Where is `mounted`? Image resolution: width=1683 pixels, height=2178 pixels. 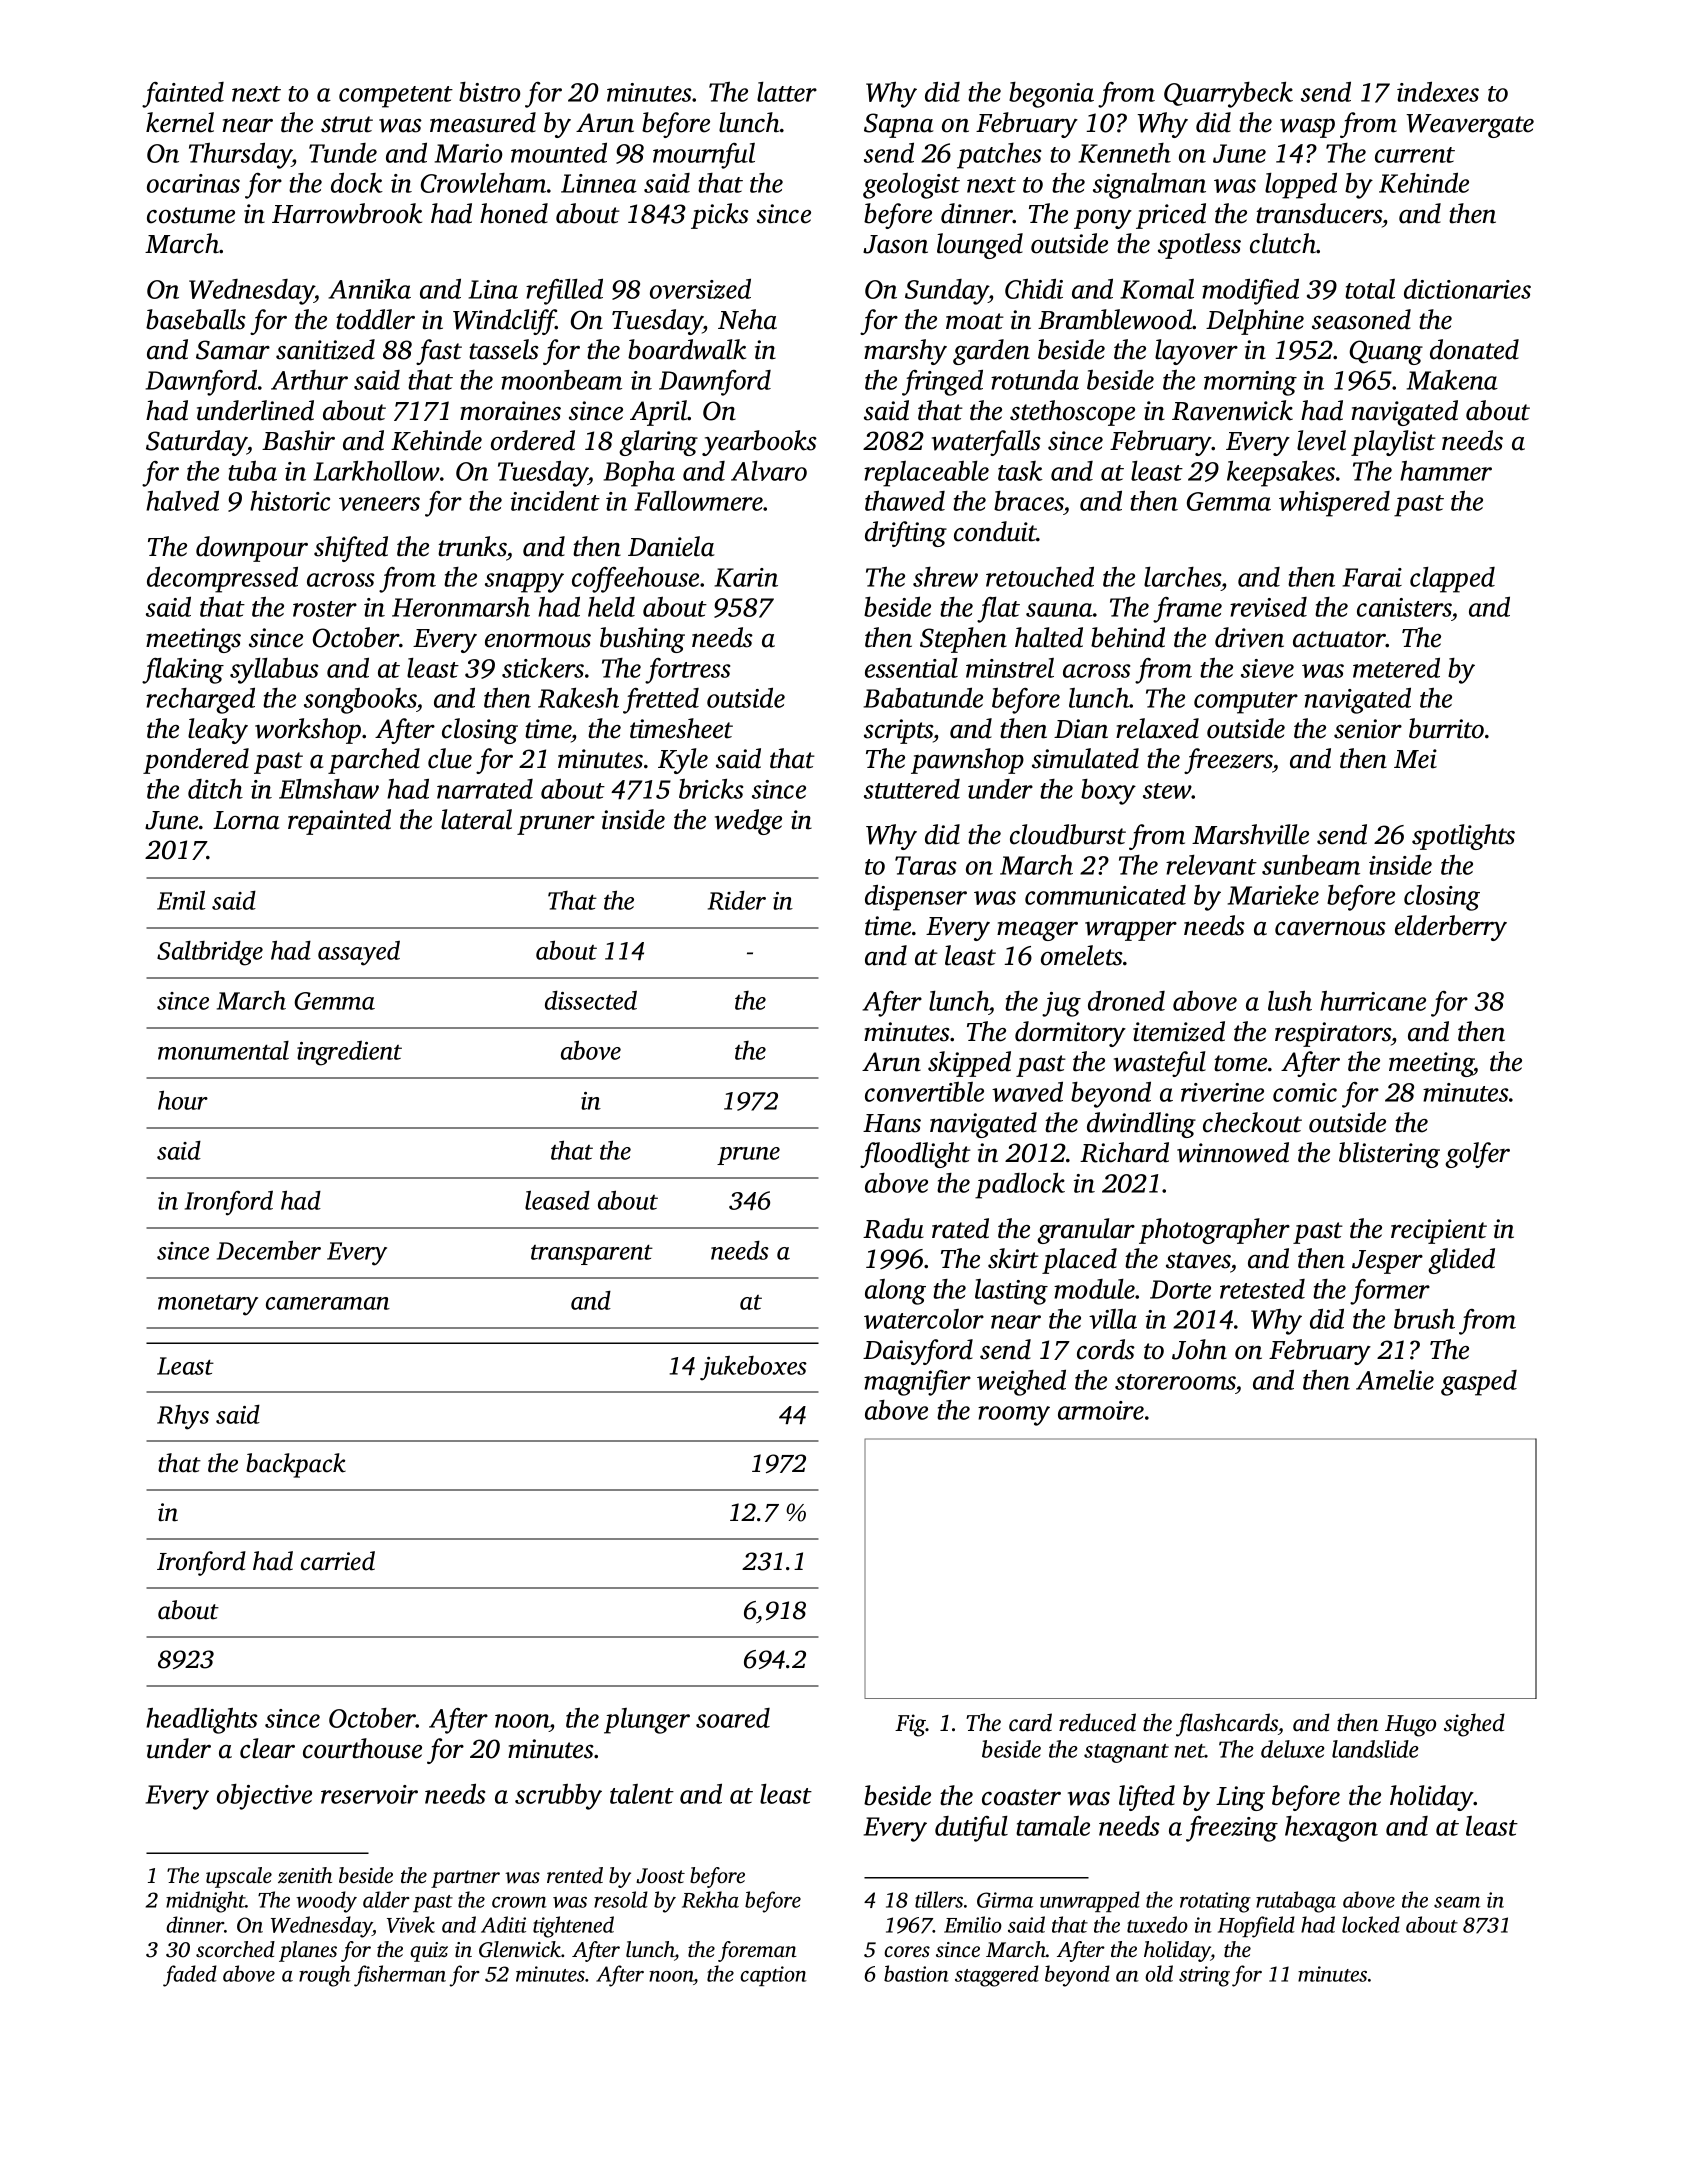 mounted is located at coordinates (559, 152).
